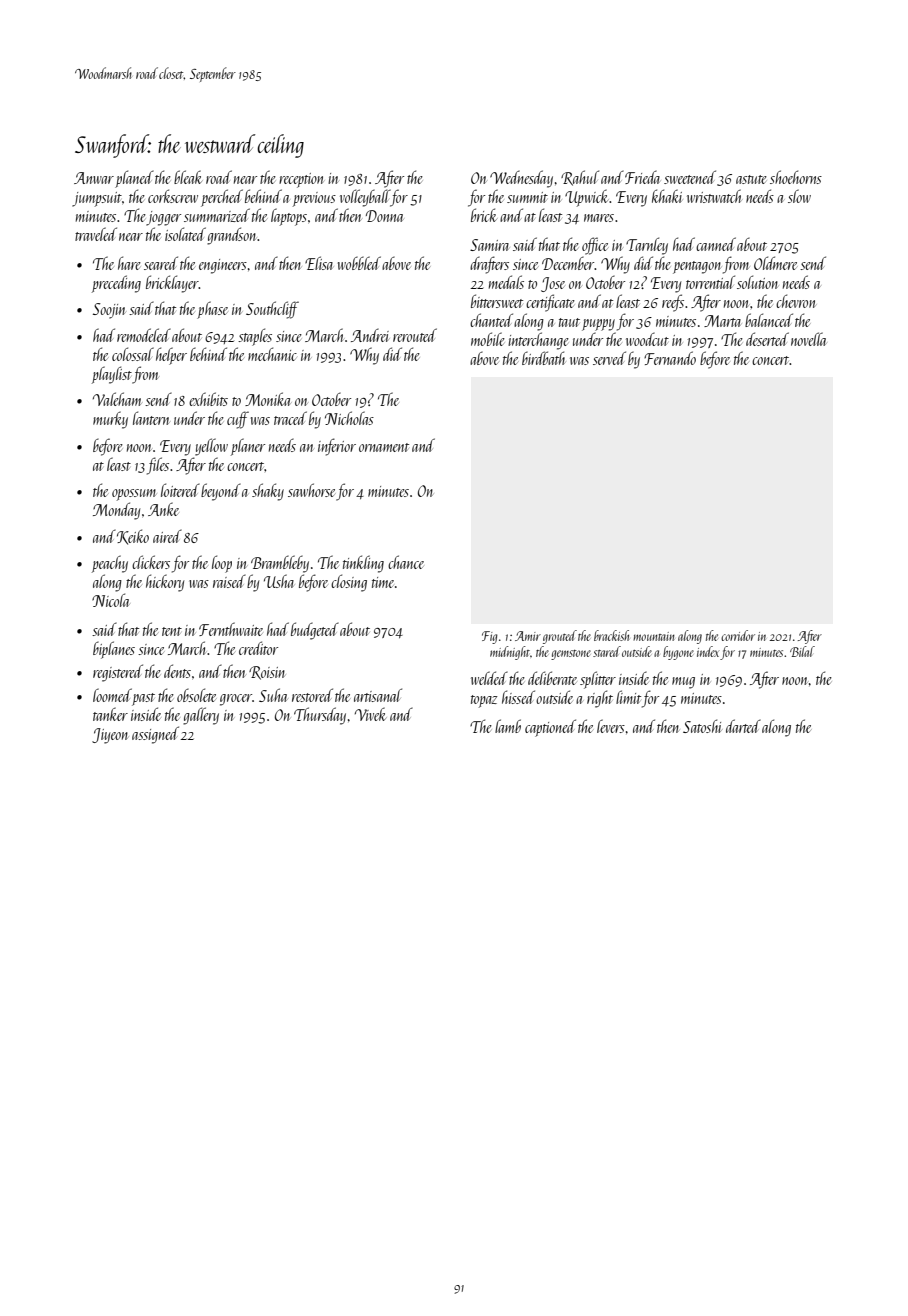  What do you see at coordinates (229, 581) in the document?
I see `raised` at bounding box center [229, 581].
